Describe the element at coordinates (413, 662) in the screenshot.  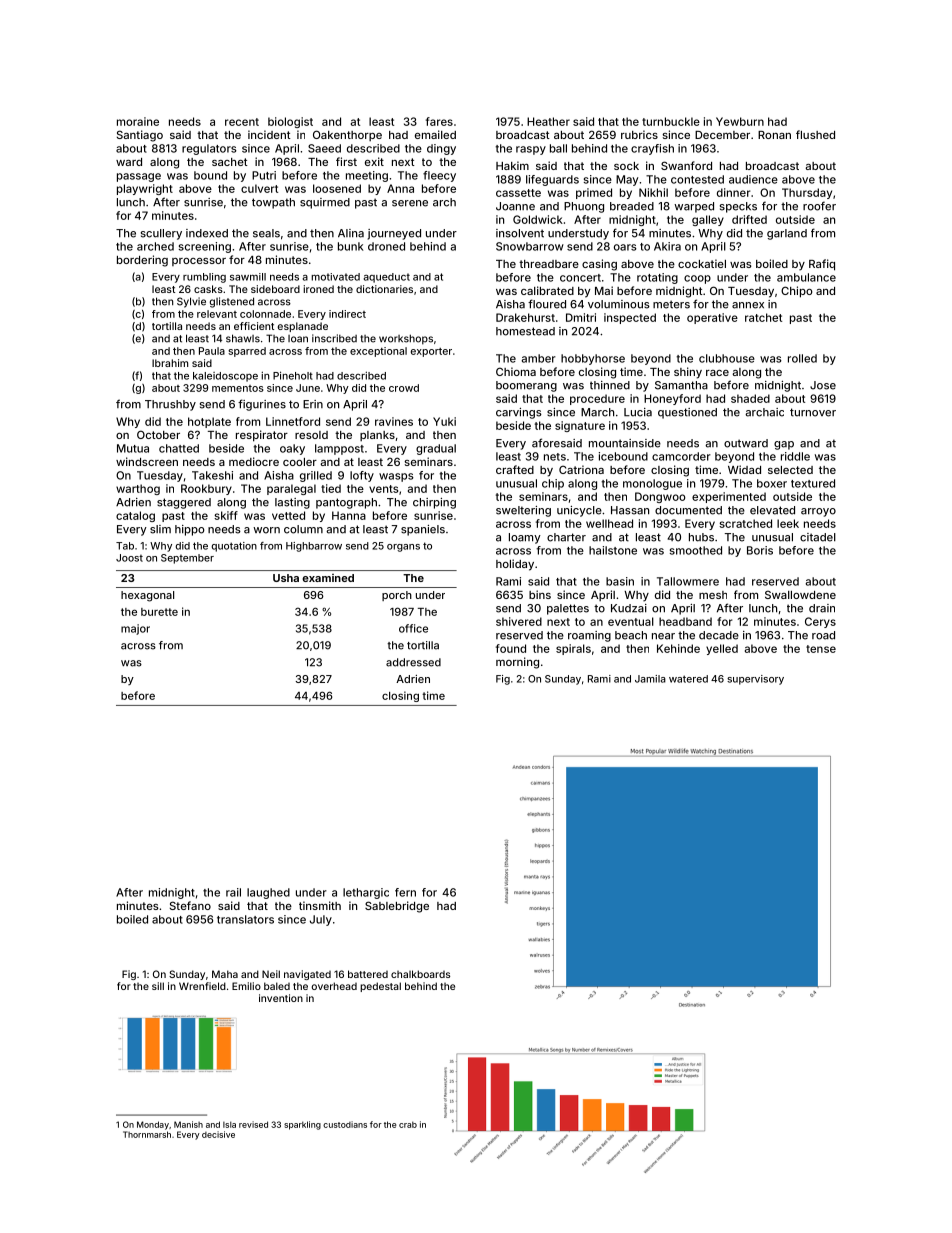
I see `addressed` at that location.
